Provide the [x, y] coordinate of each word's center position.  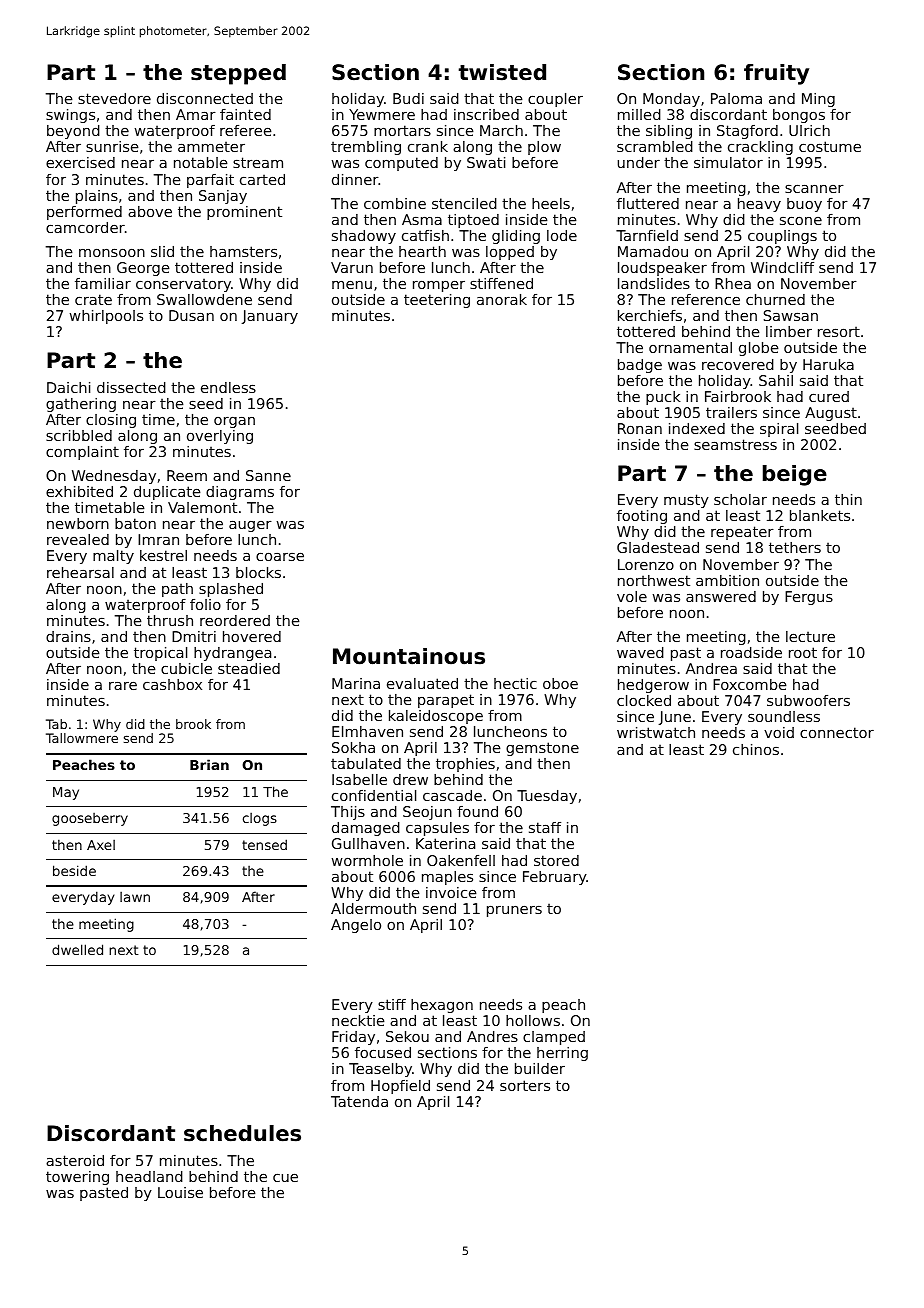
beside [74, 870]
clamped [554, 1038]
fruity [776, 74]
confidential [374, 795]
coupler [555, 100]
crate [93, 299]
